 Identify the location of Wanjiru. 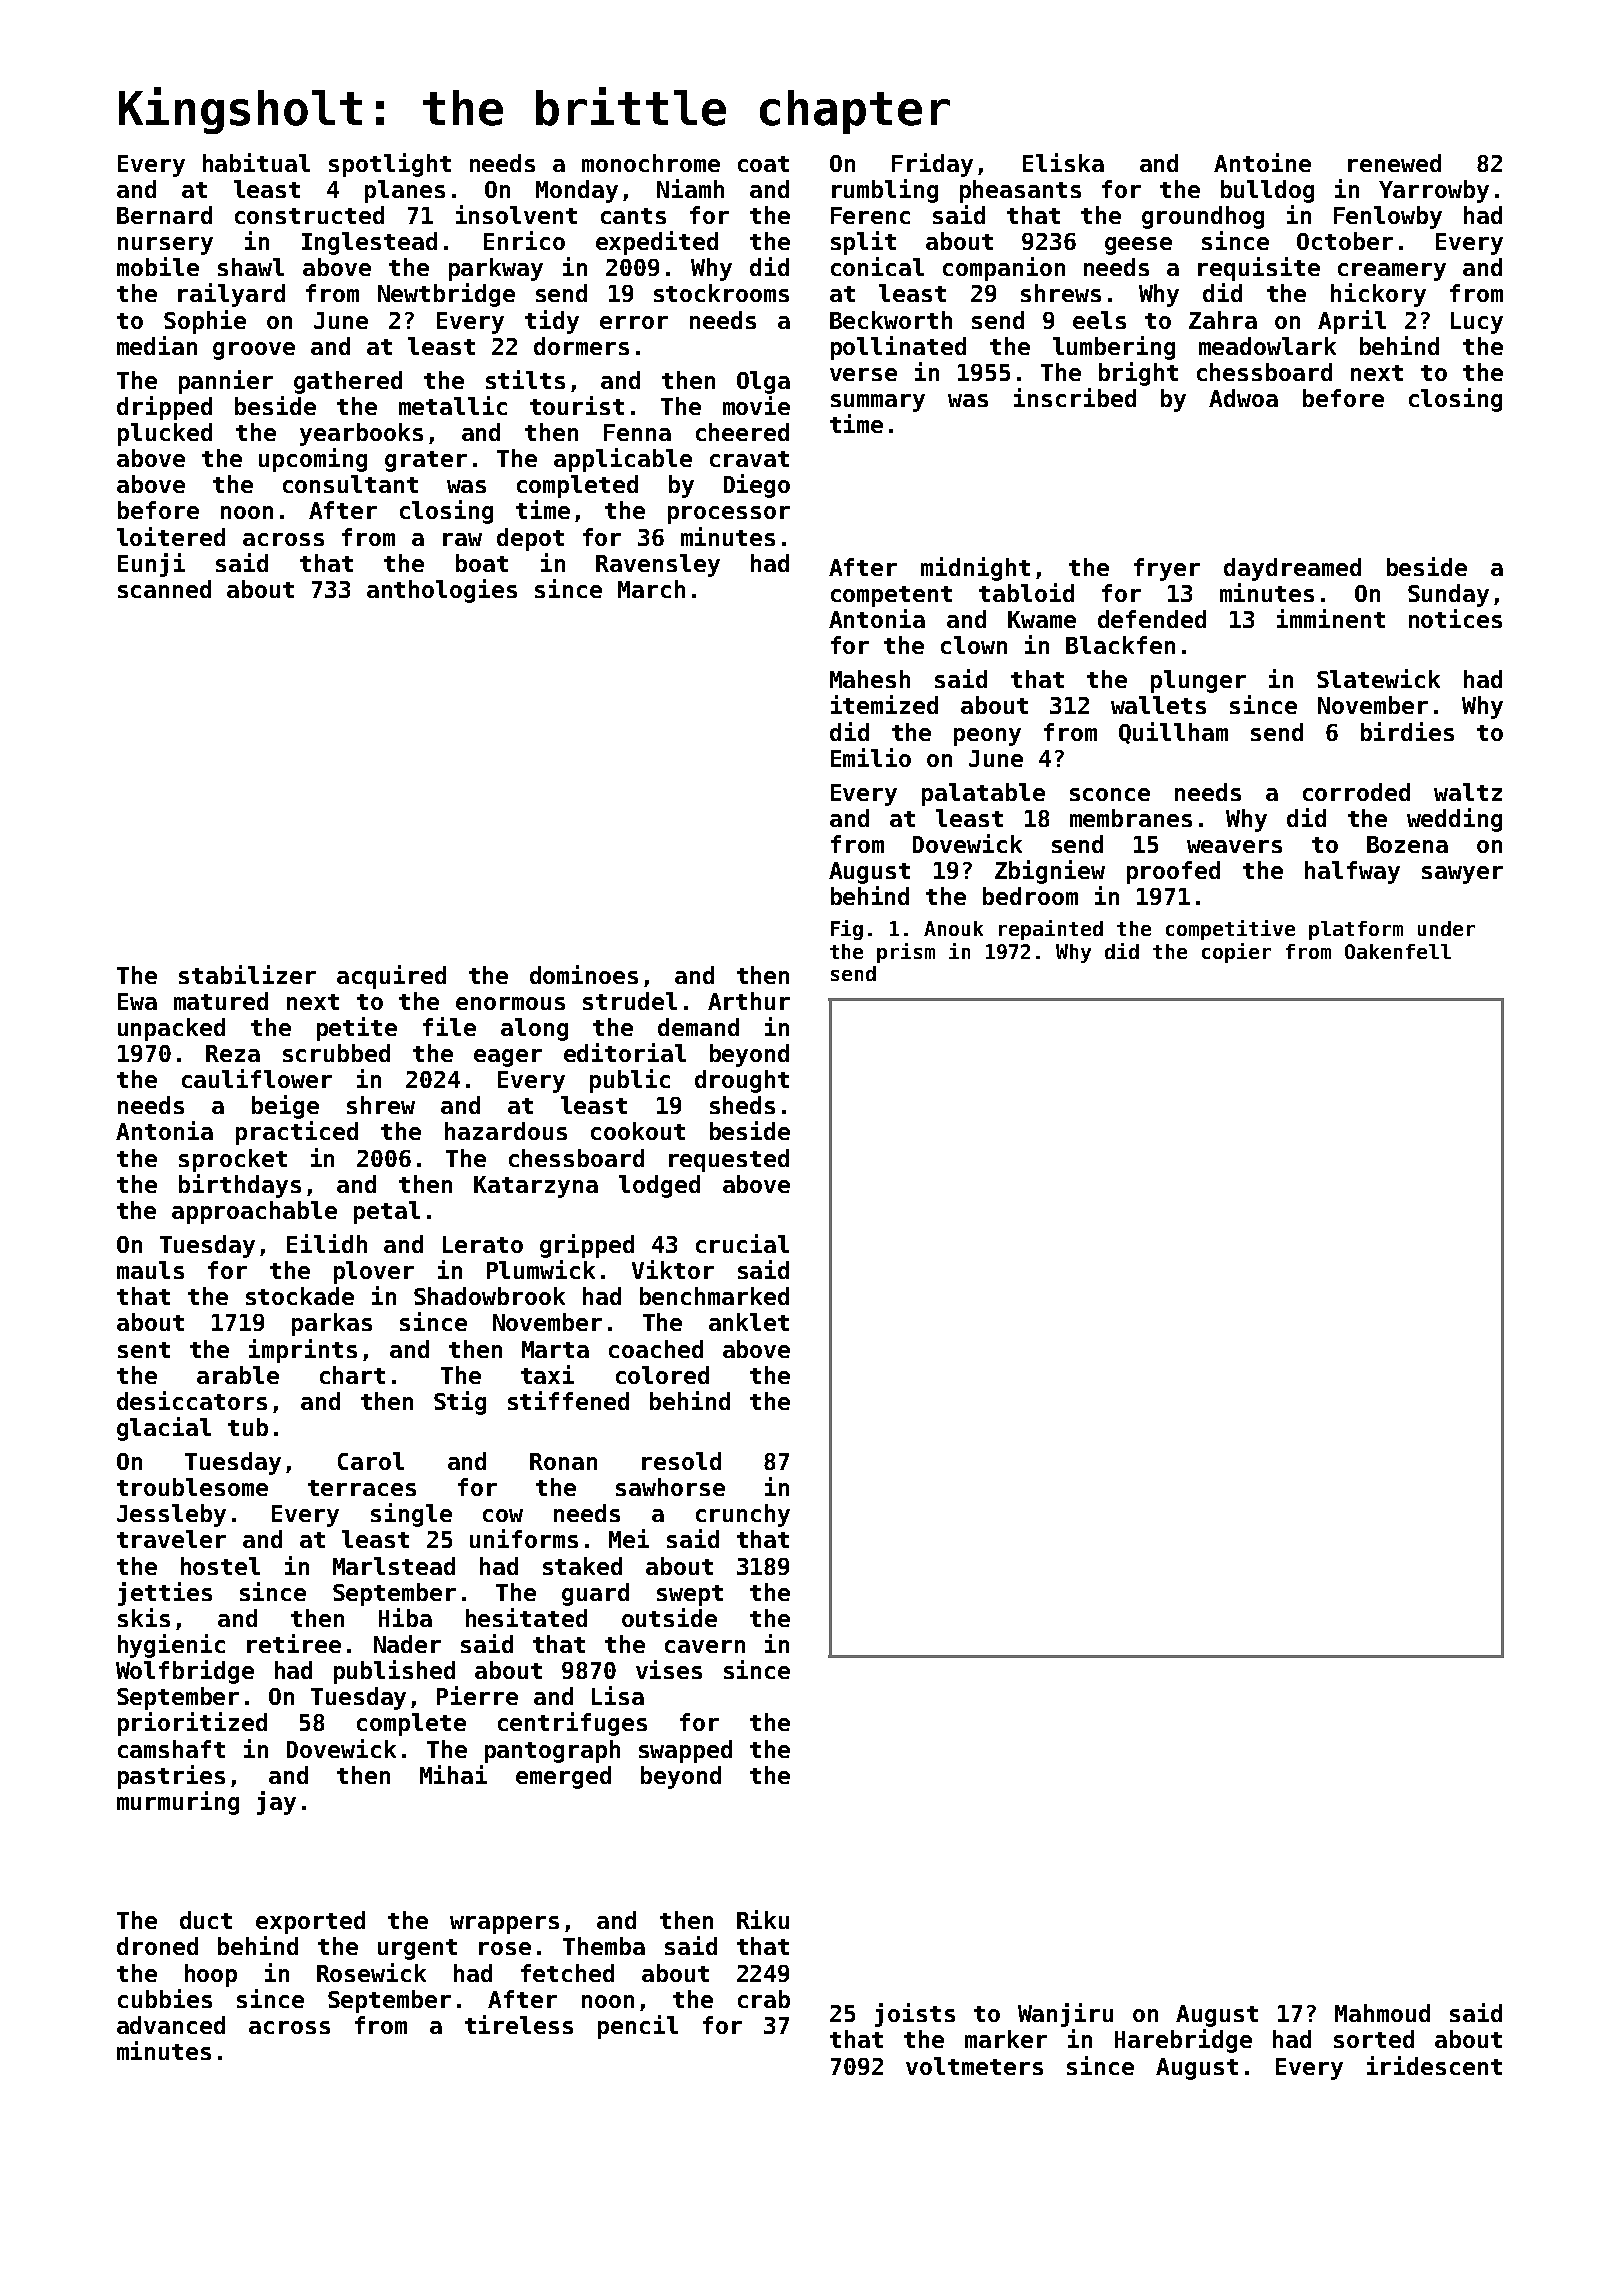
(1065, 2015).
